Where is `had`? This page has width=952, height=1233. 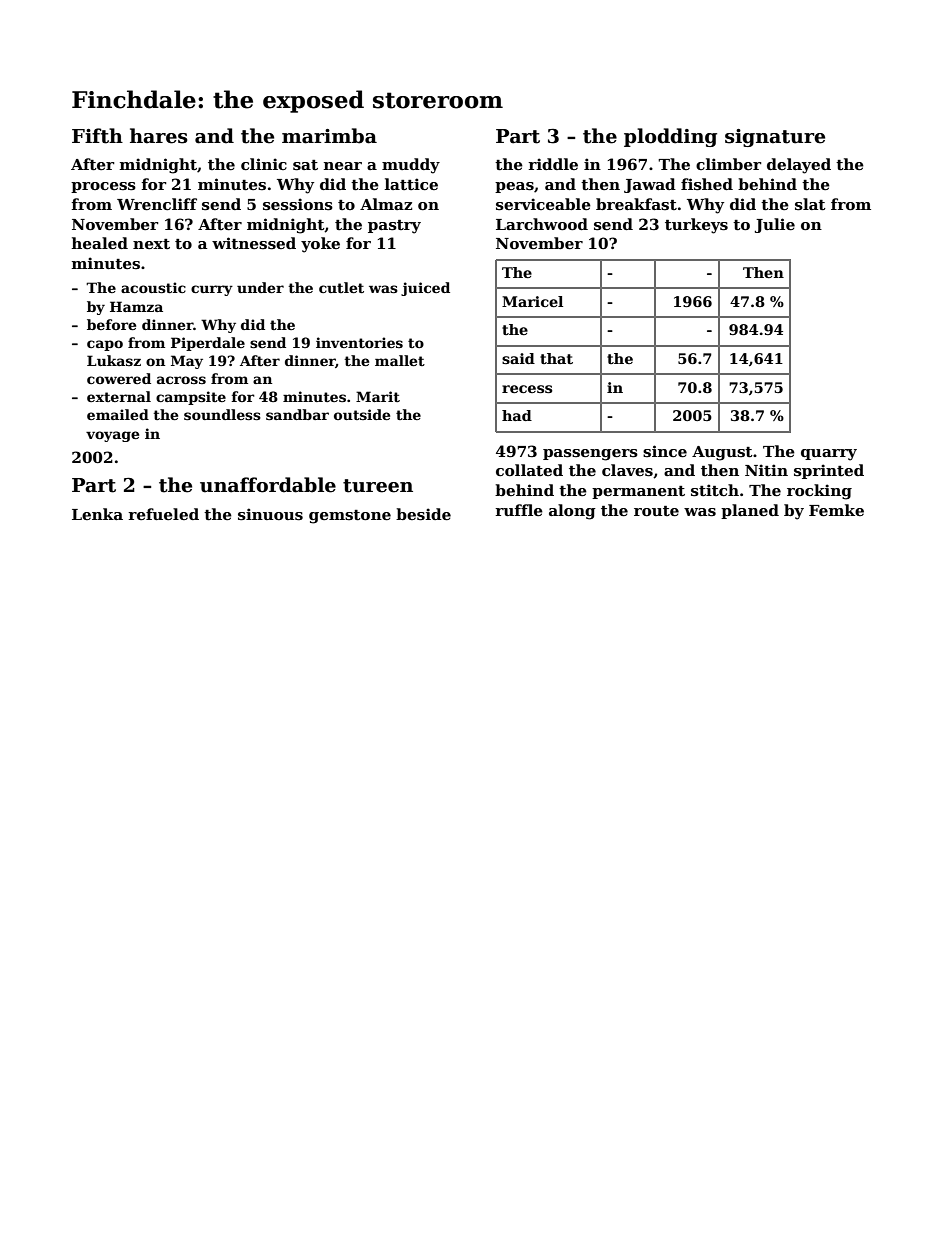 had is located at coordinates (517, 415).
